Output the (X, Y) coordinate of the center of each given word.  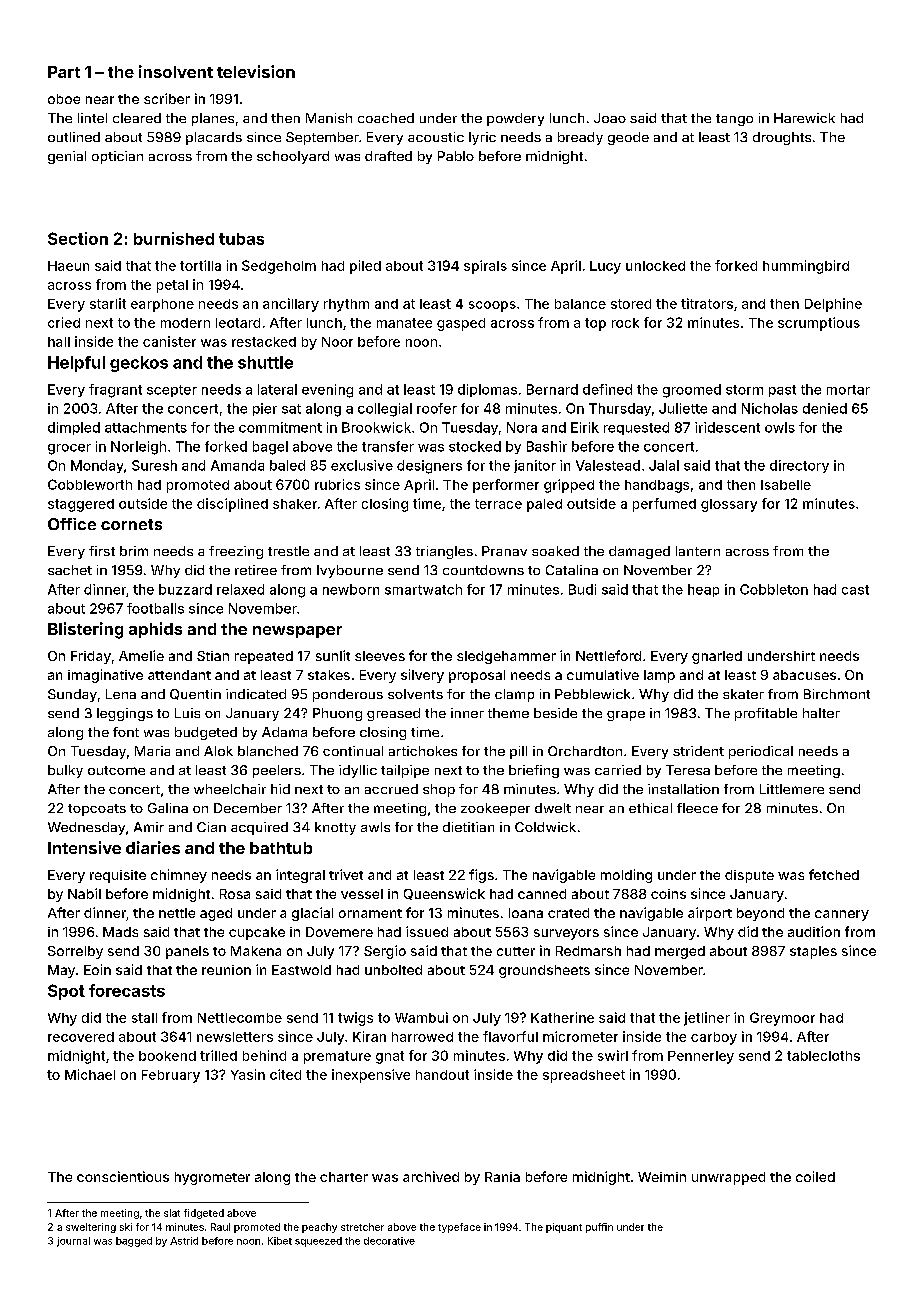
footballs (155, 608)
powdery (515, 119)
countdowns (483, 570)
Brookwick (376, 427)
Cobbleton (774, 589)
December (248, 808)
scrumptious (819, 324)
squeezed (318, 1242)
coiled (815, 1176)
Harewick (804, 118)
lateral (277, 389)
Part (64, 72)
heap (703, 590)
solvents (415, 694)
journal (73, 1242)
